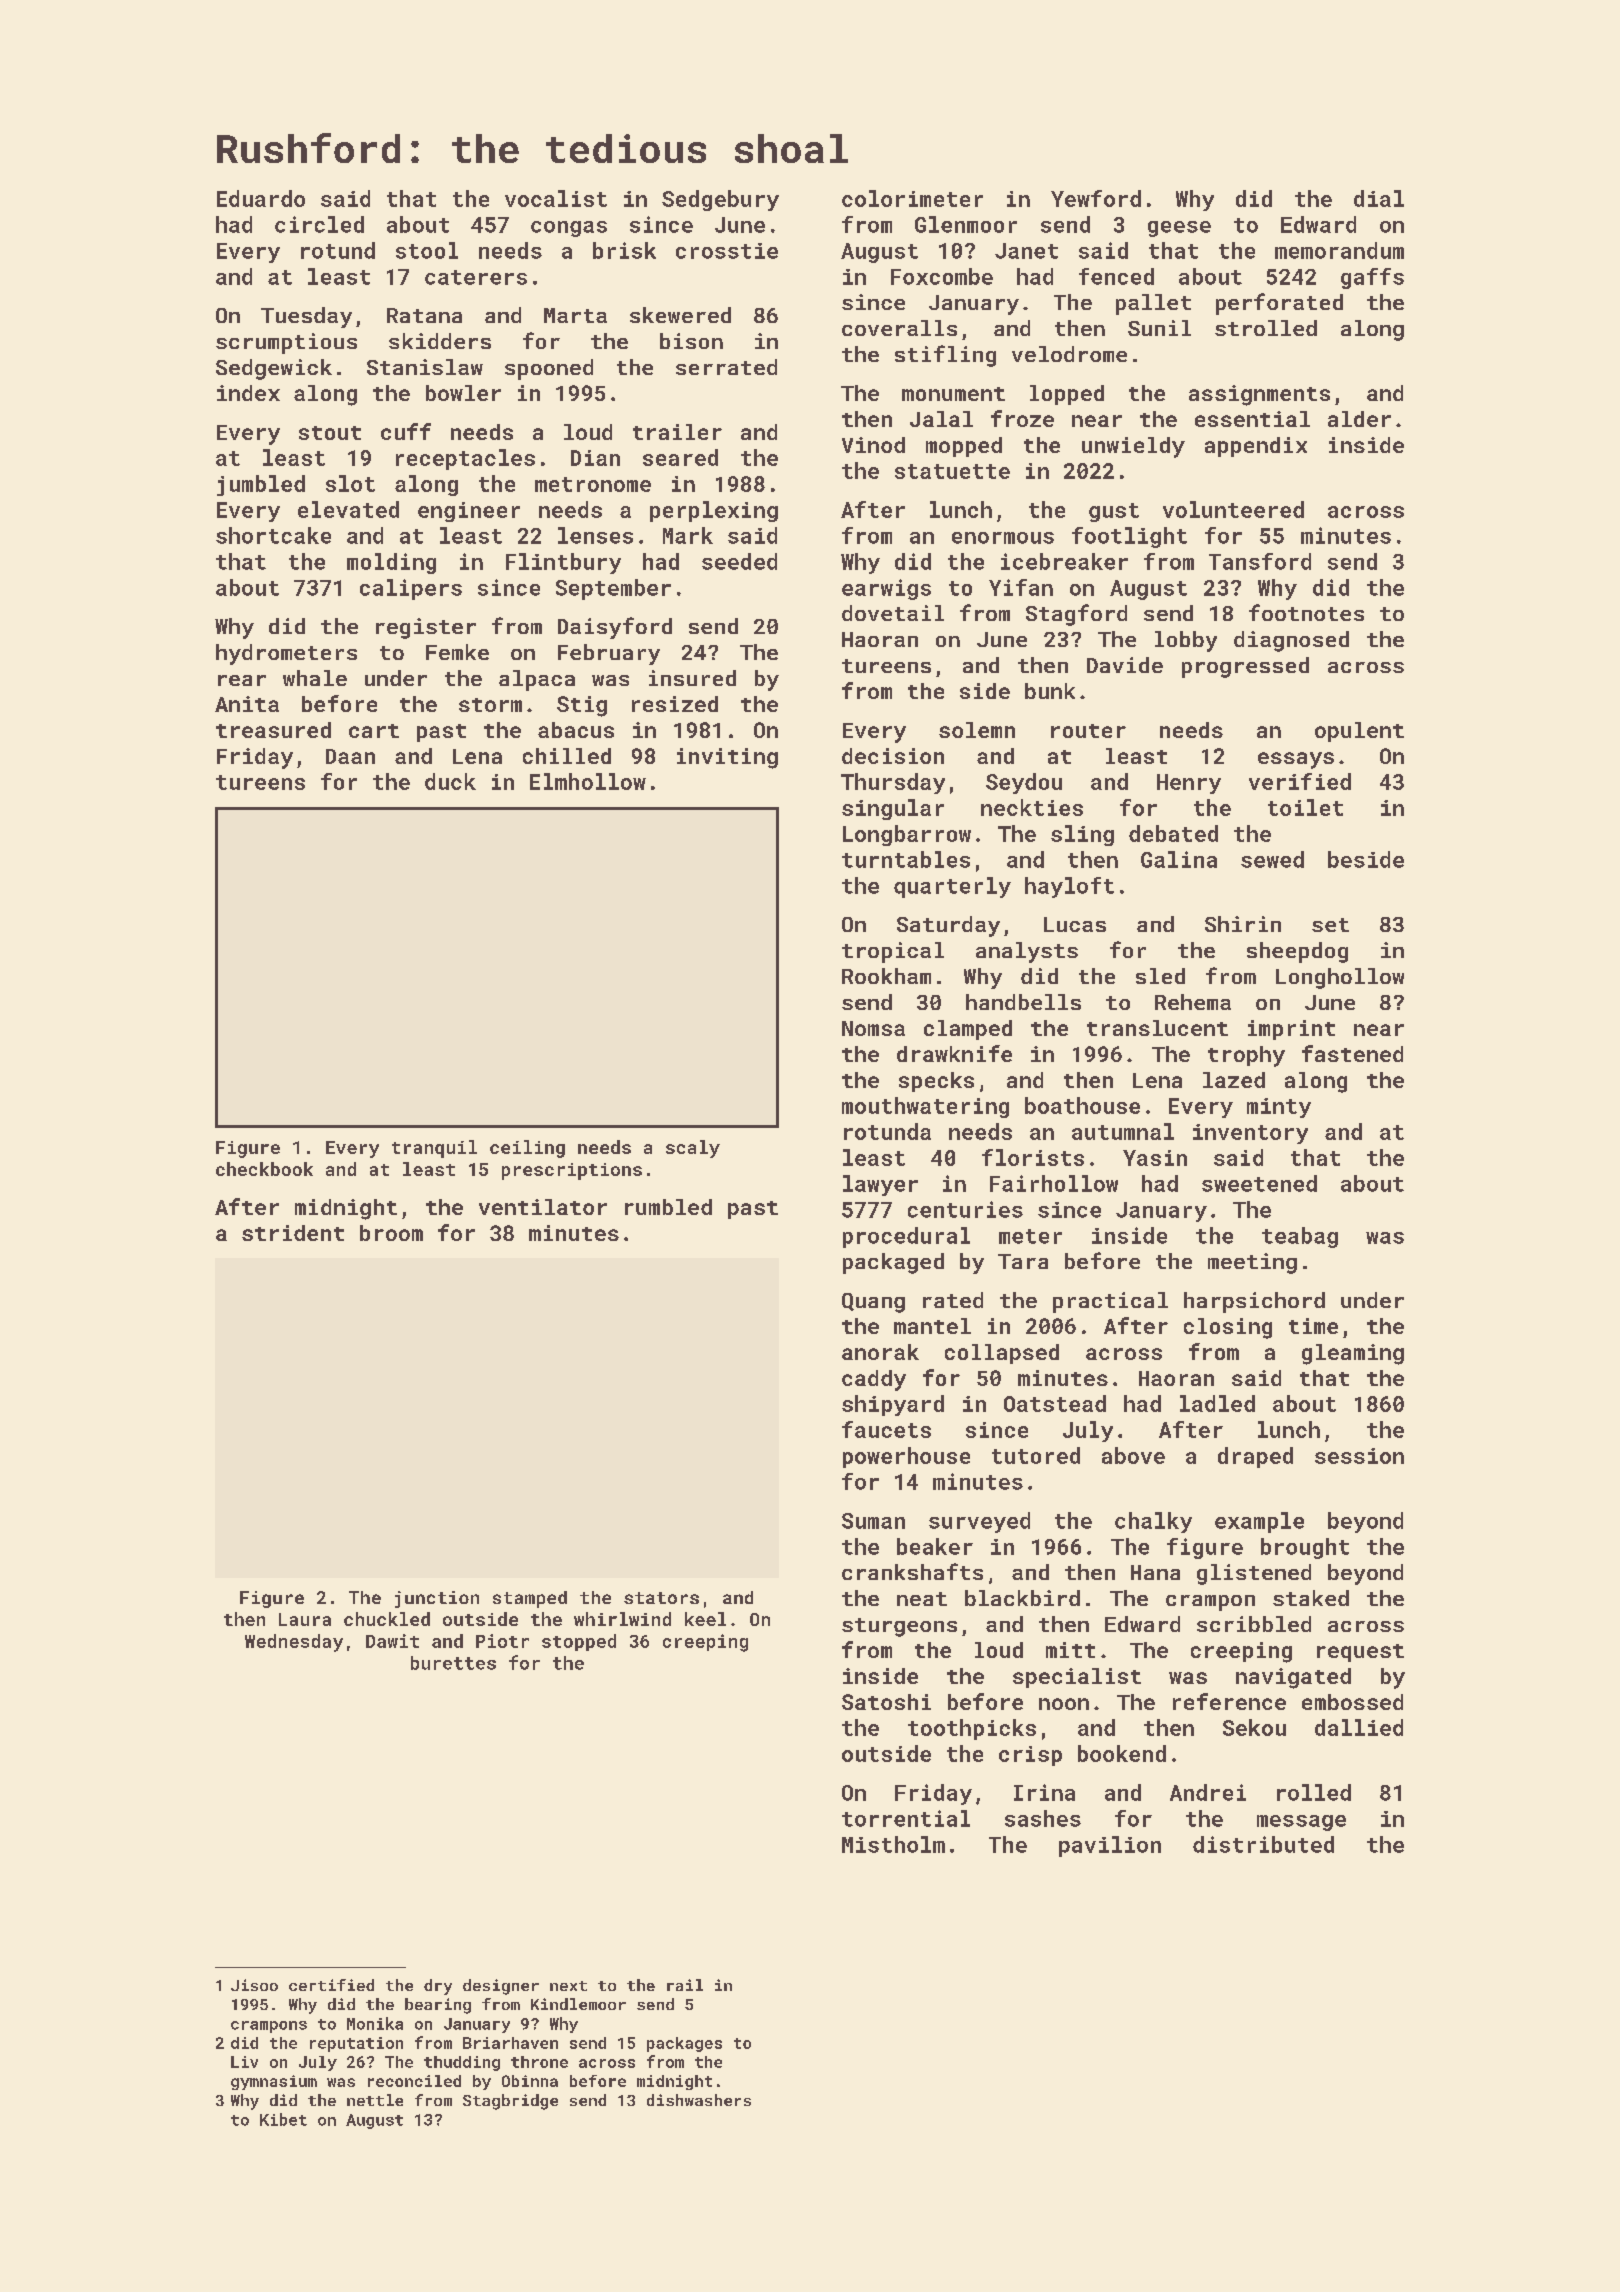 The width and height of the document is (1620, 2292). I want to click on stamped, so click(530, 1599).
